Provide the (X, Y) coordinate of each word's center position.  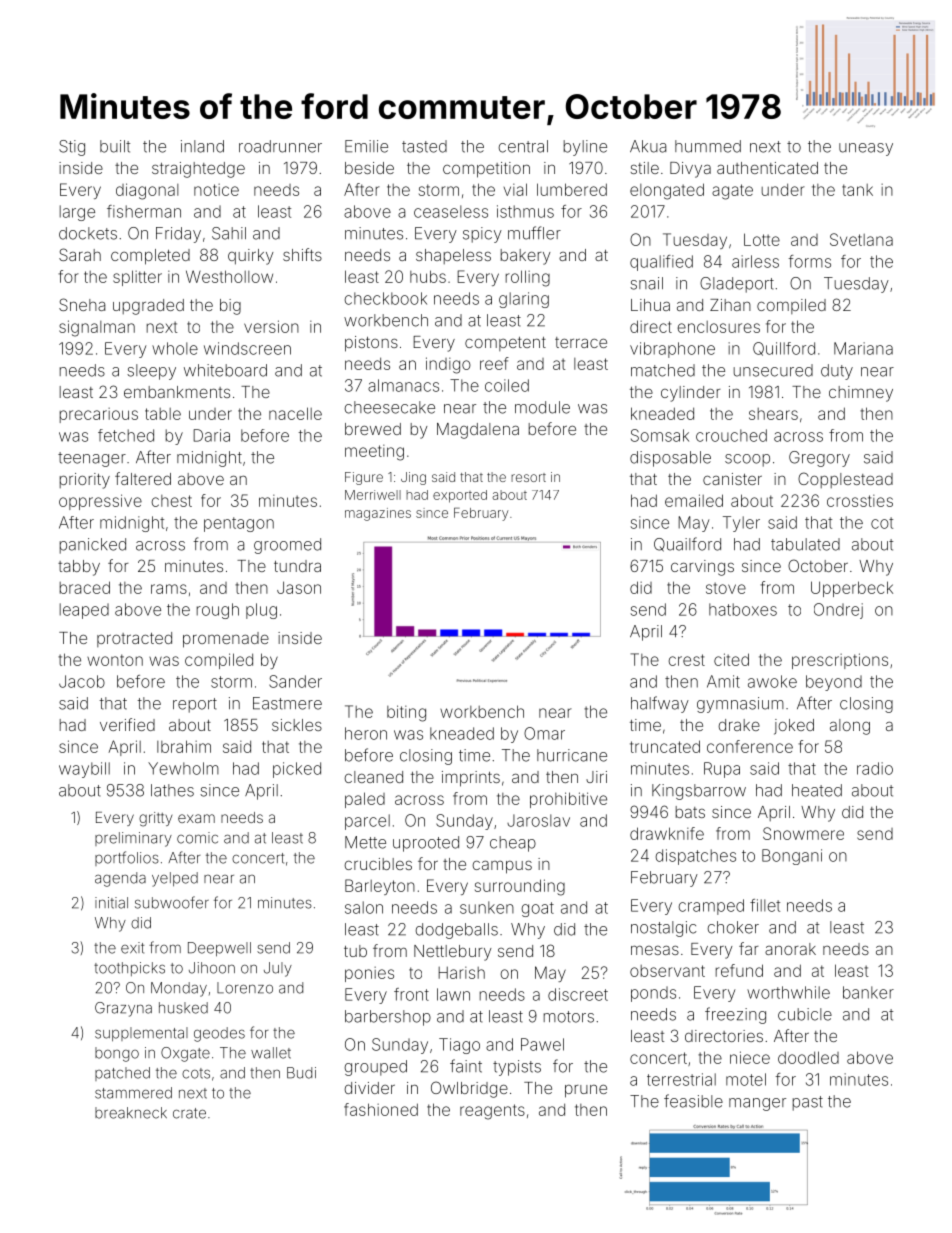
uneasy (866, 149)
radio (875, 768)
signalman (97, 328)
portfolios (127, 858)
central (523, 146)
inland (202, 146)
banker (868, 992)
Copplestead (845, 480)
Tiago (459, 1046)
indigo (448, 365)
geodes (219, 1034)
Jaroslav (538, 820)
